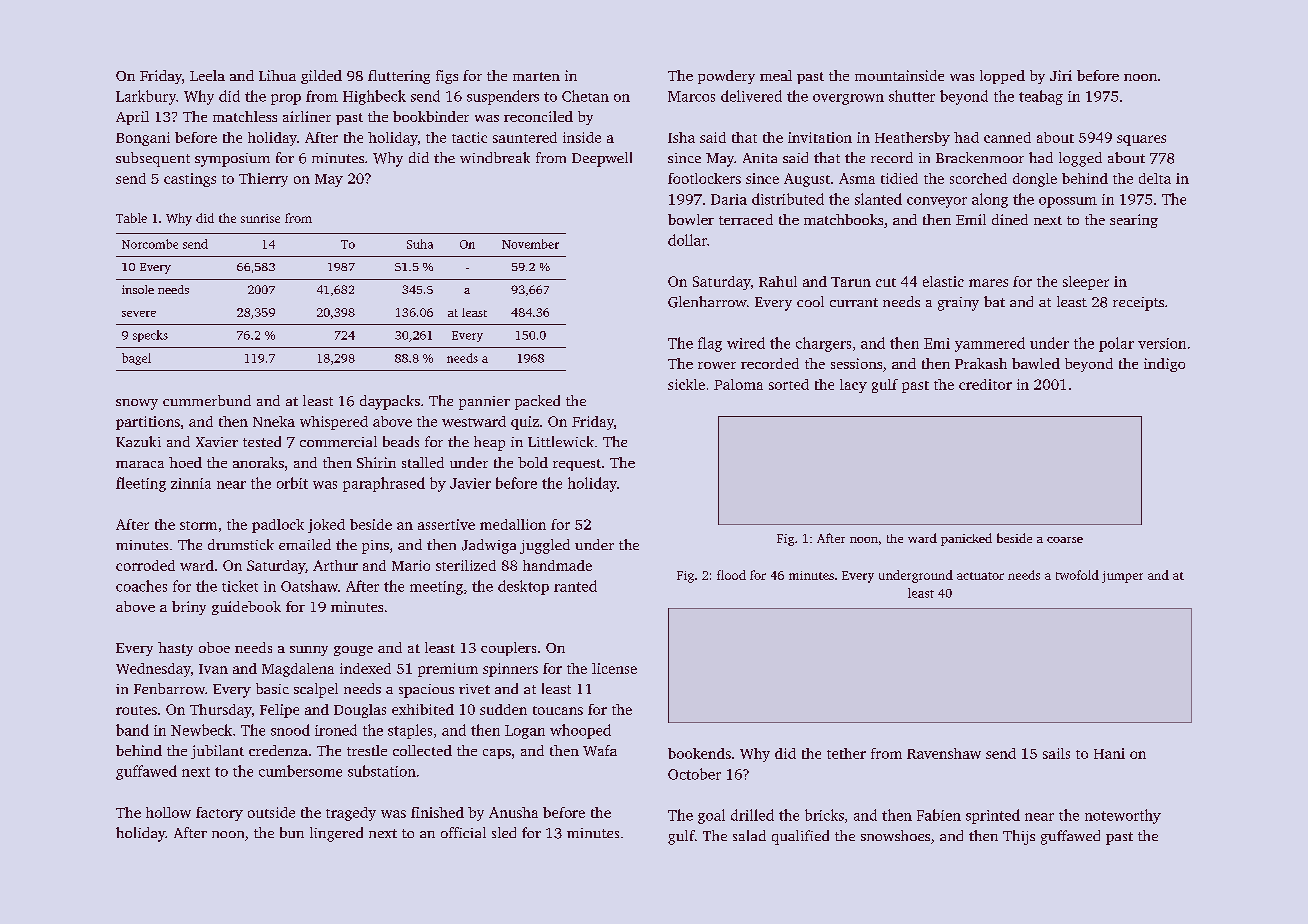 The image size is (1308, 924). Describe the element at coordinates (600, 750) in the screenshot. I see `Wafa` at that location.
